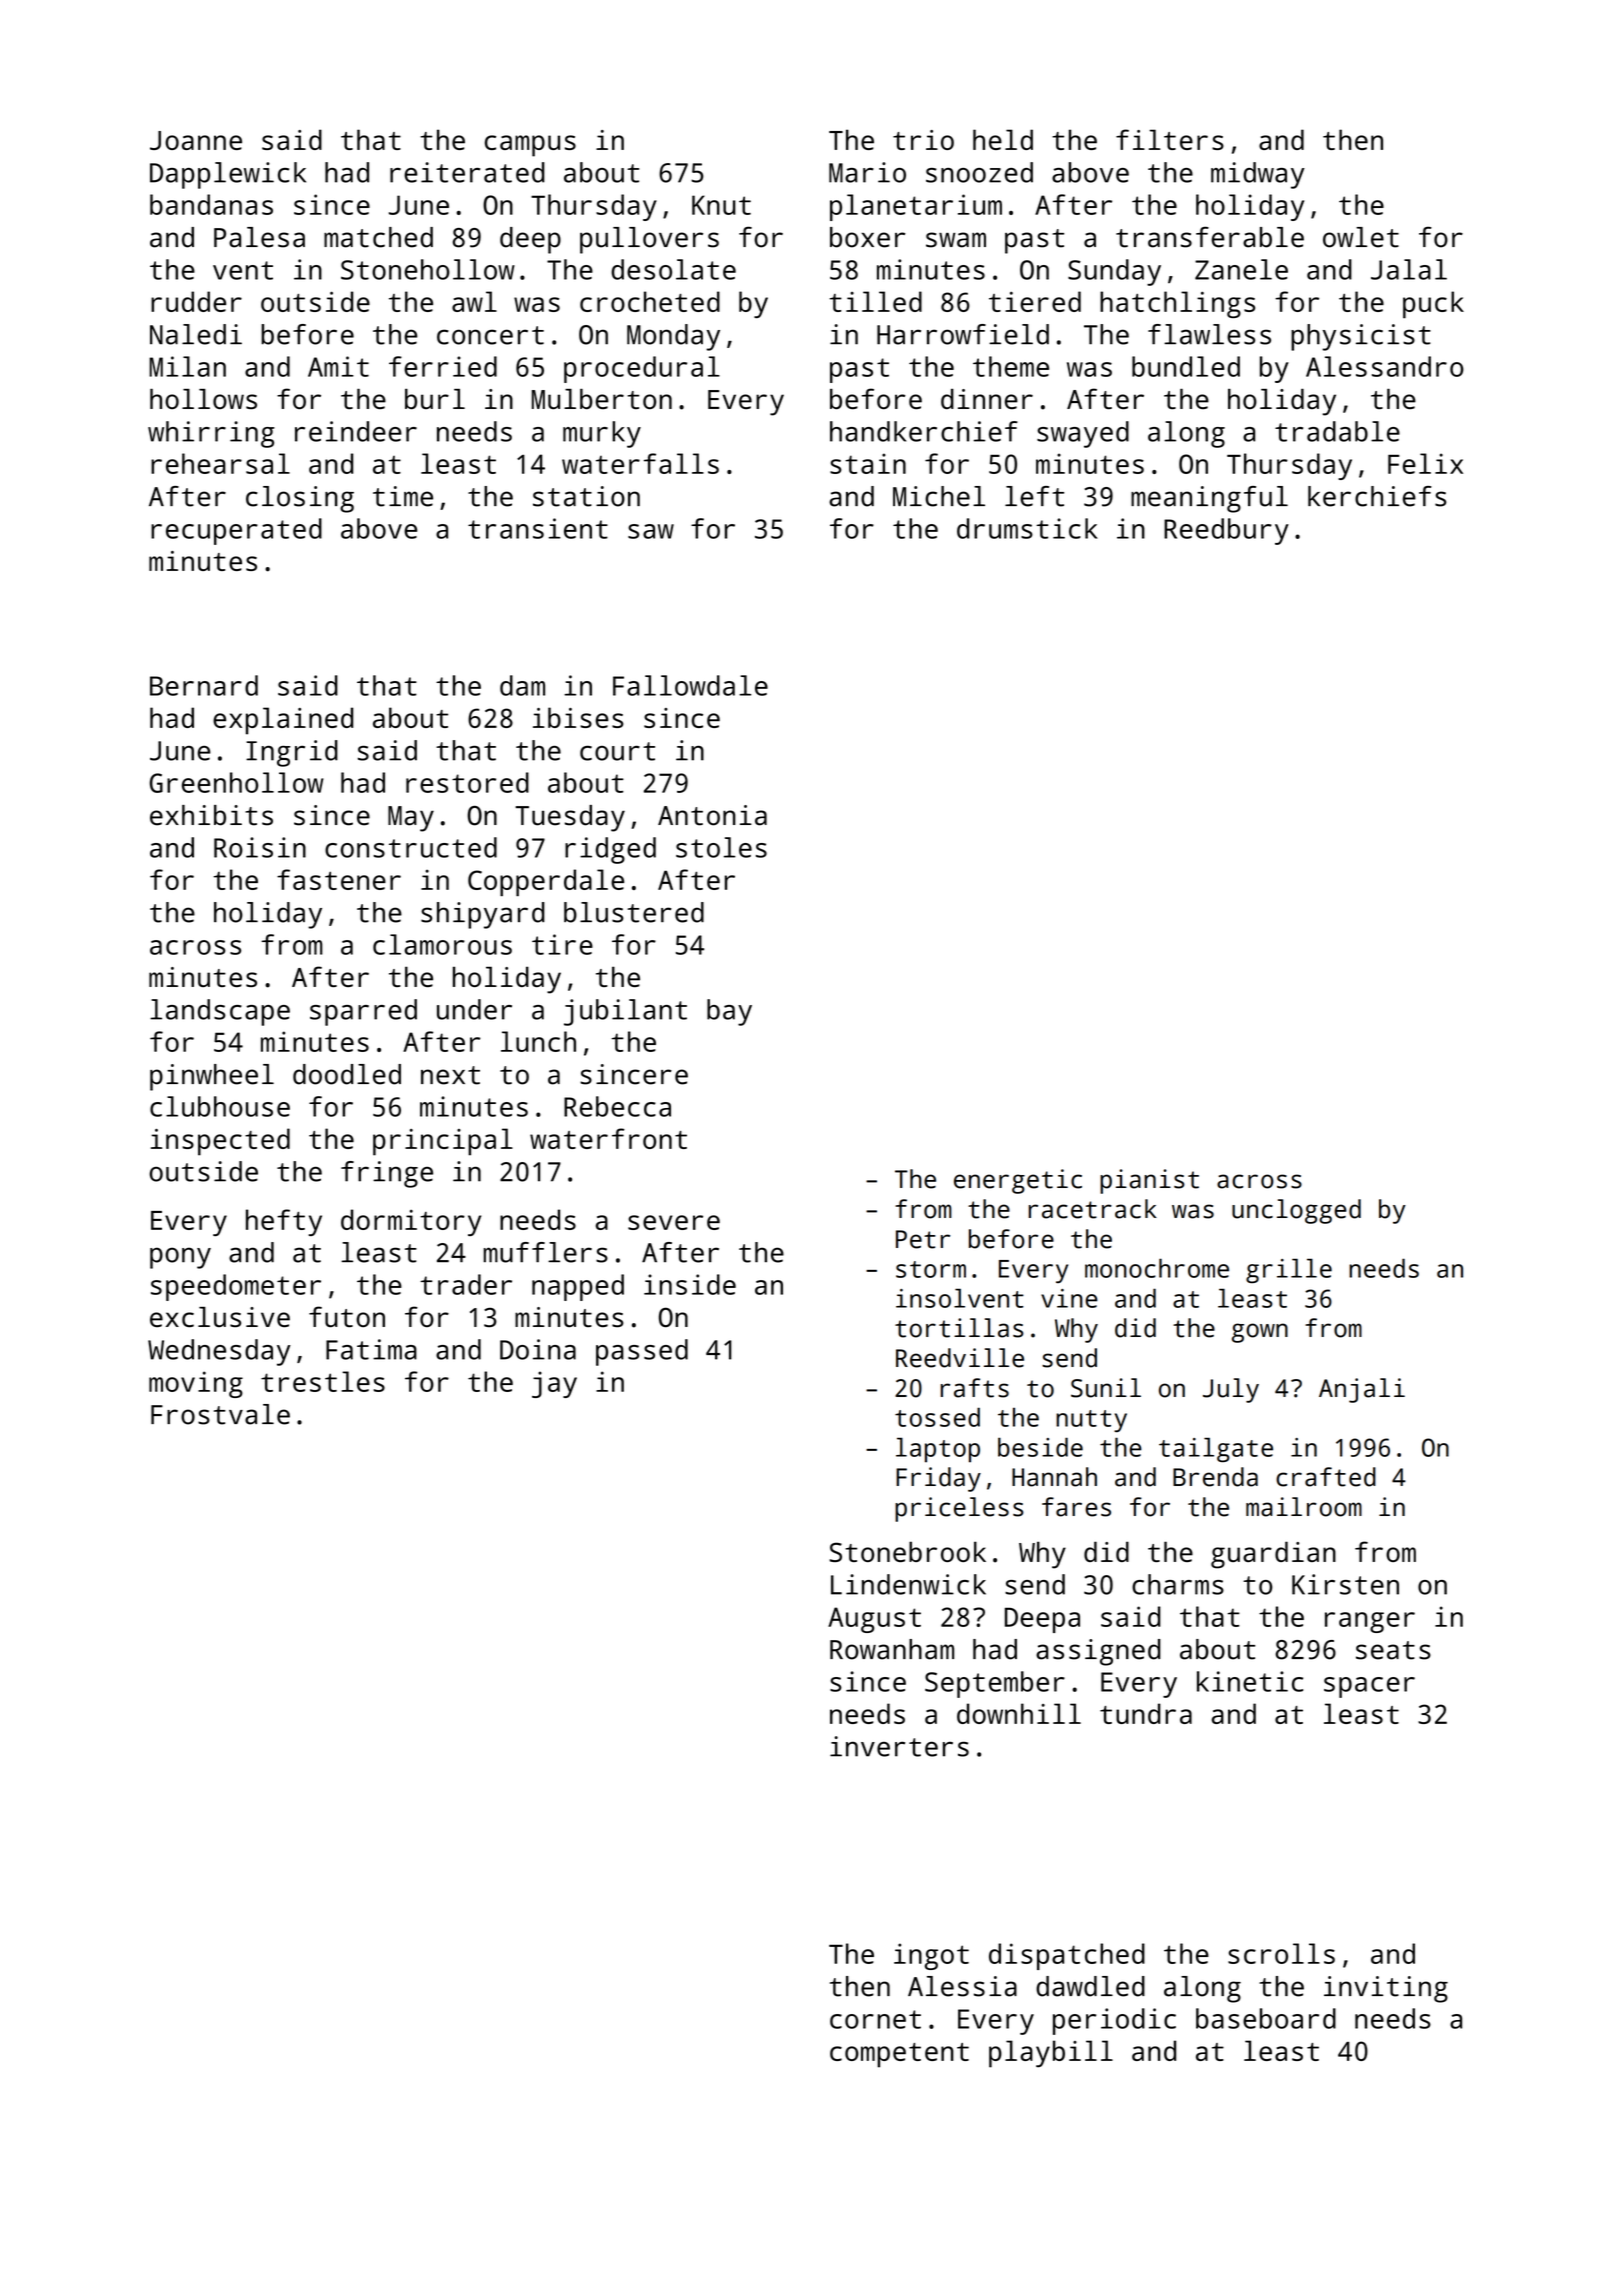  I want to click on crafted, so click(1326, 1477).
